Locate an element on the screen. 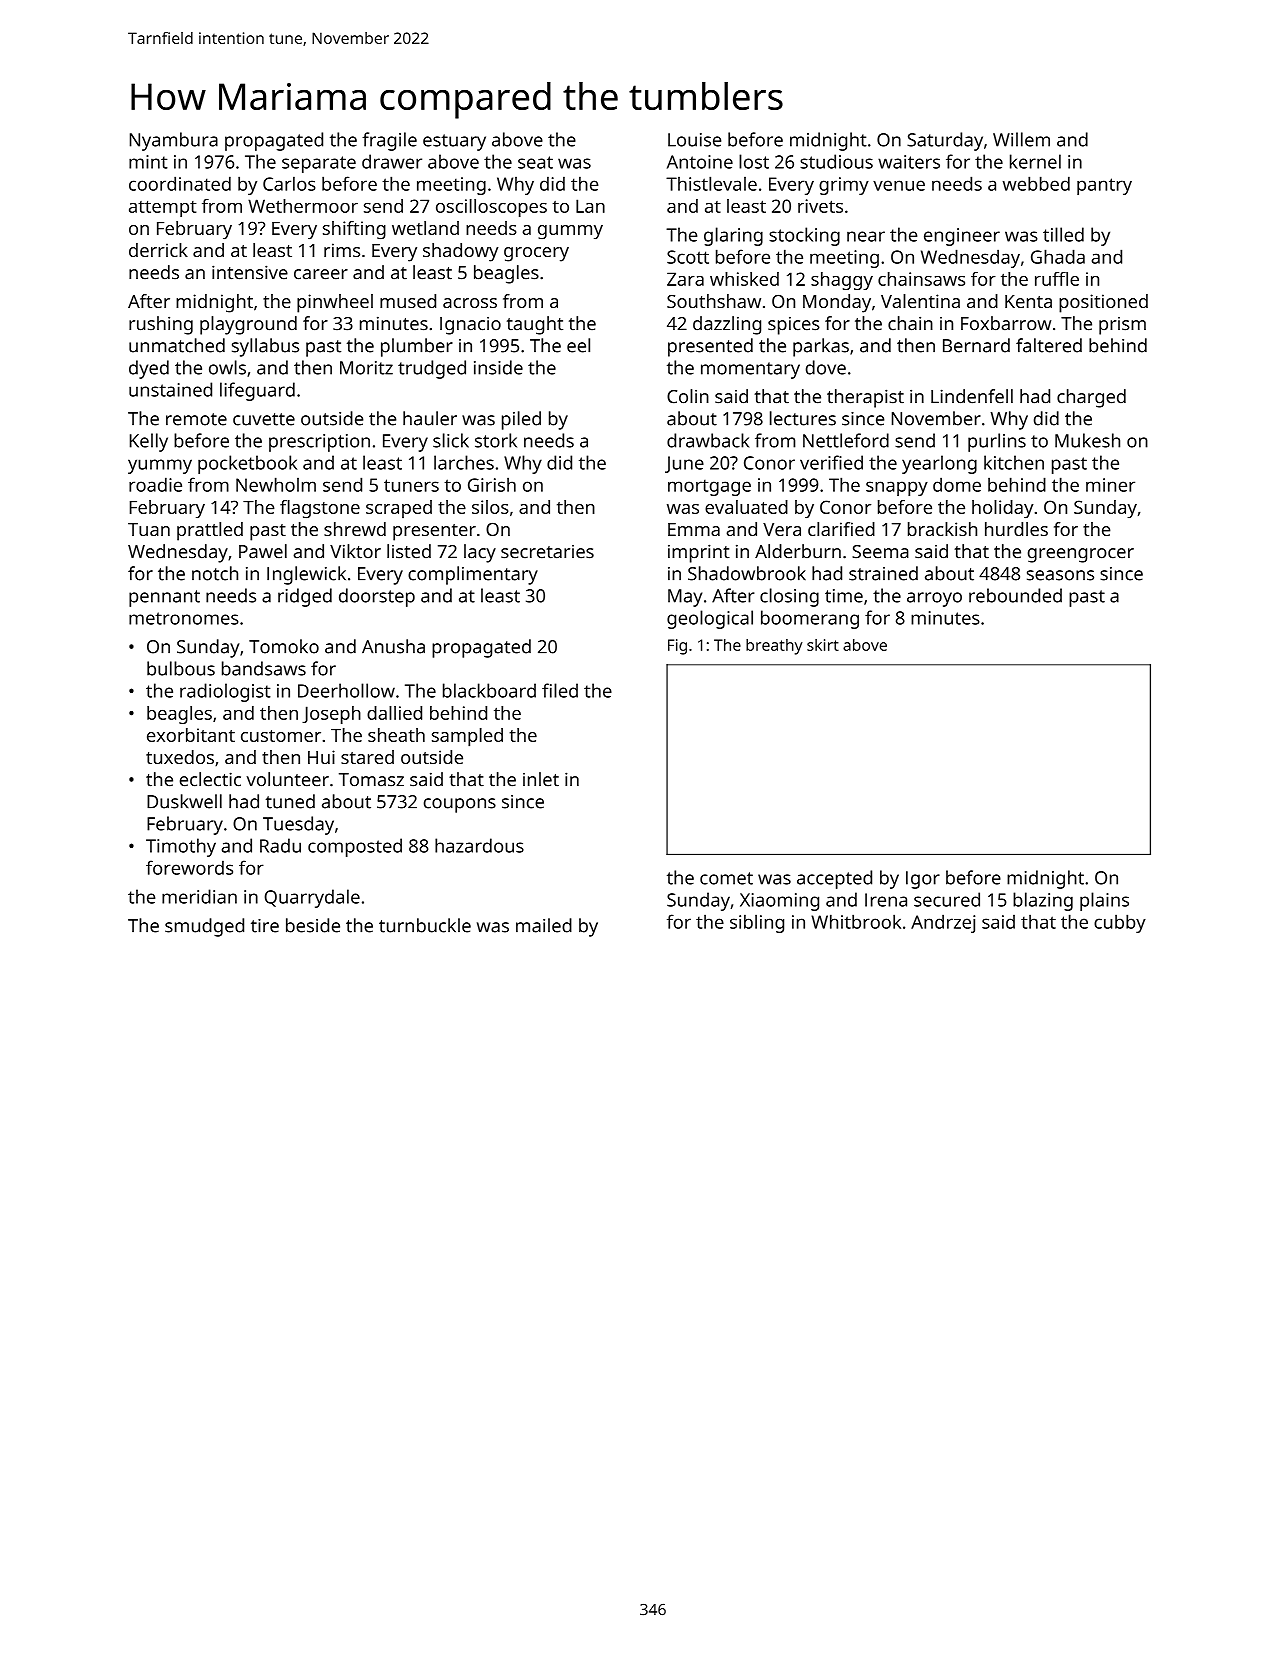 This screenshot has width=1279, height=1656. prattled is located at coordinates (210, 531).
